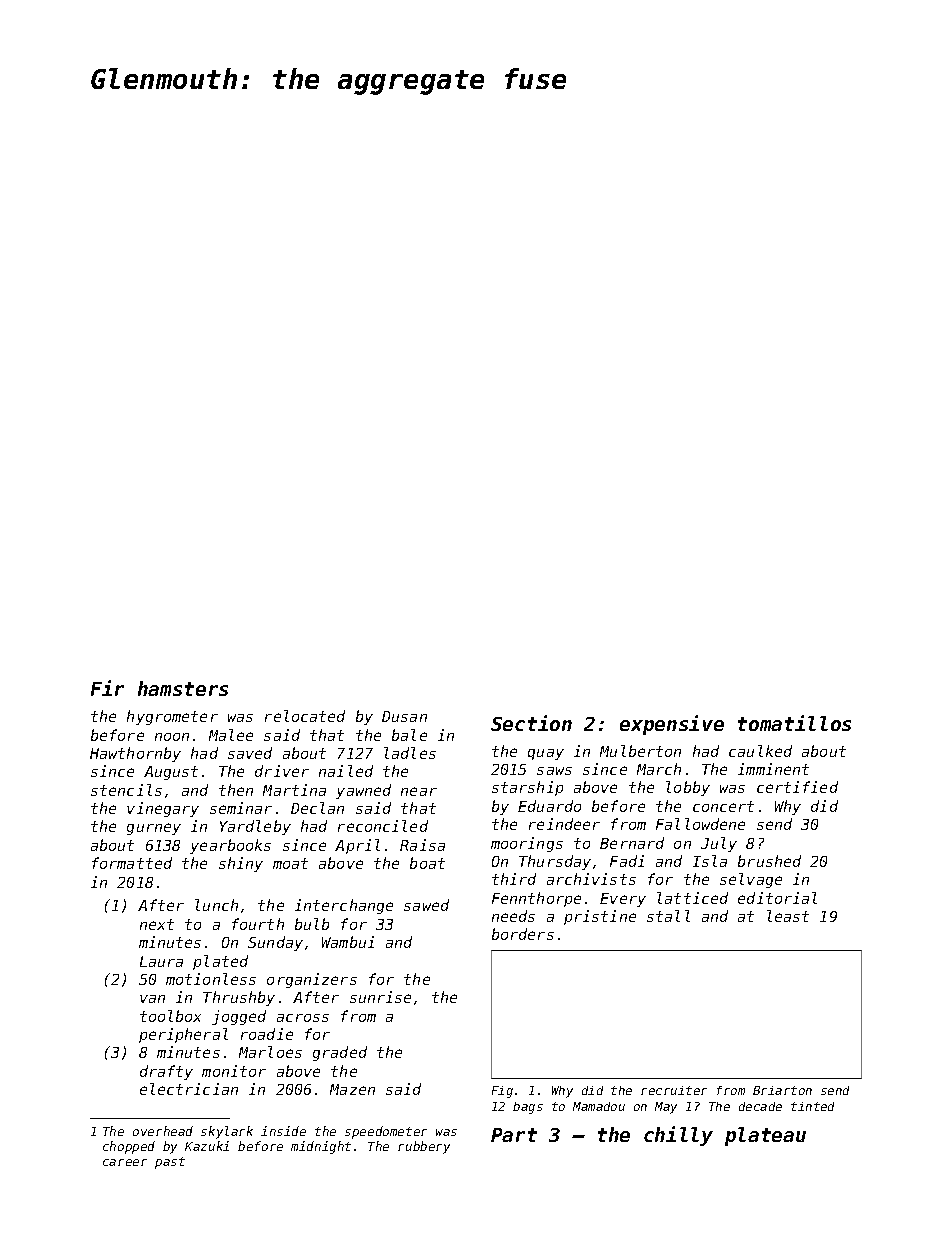  Describe the element at coordinates (794, 723) in the screenshot. I see `tomatillos` at that location.
